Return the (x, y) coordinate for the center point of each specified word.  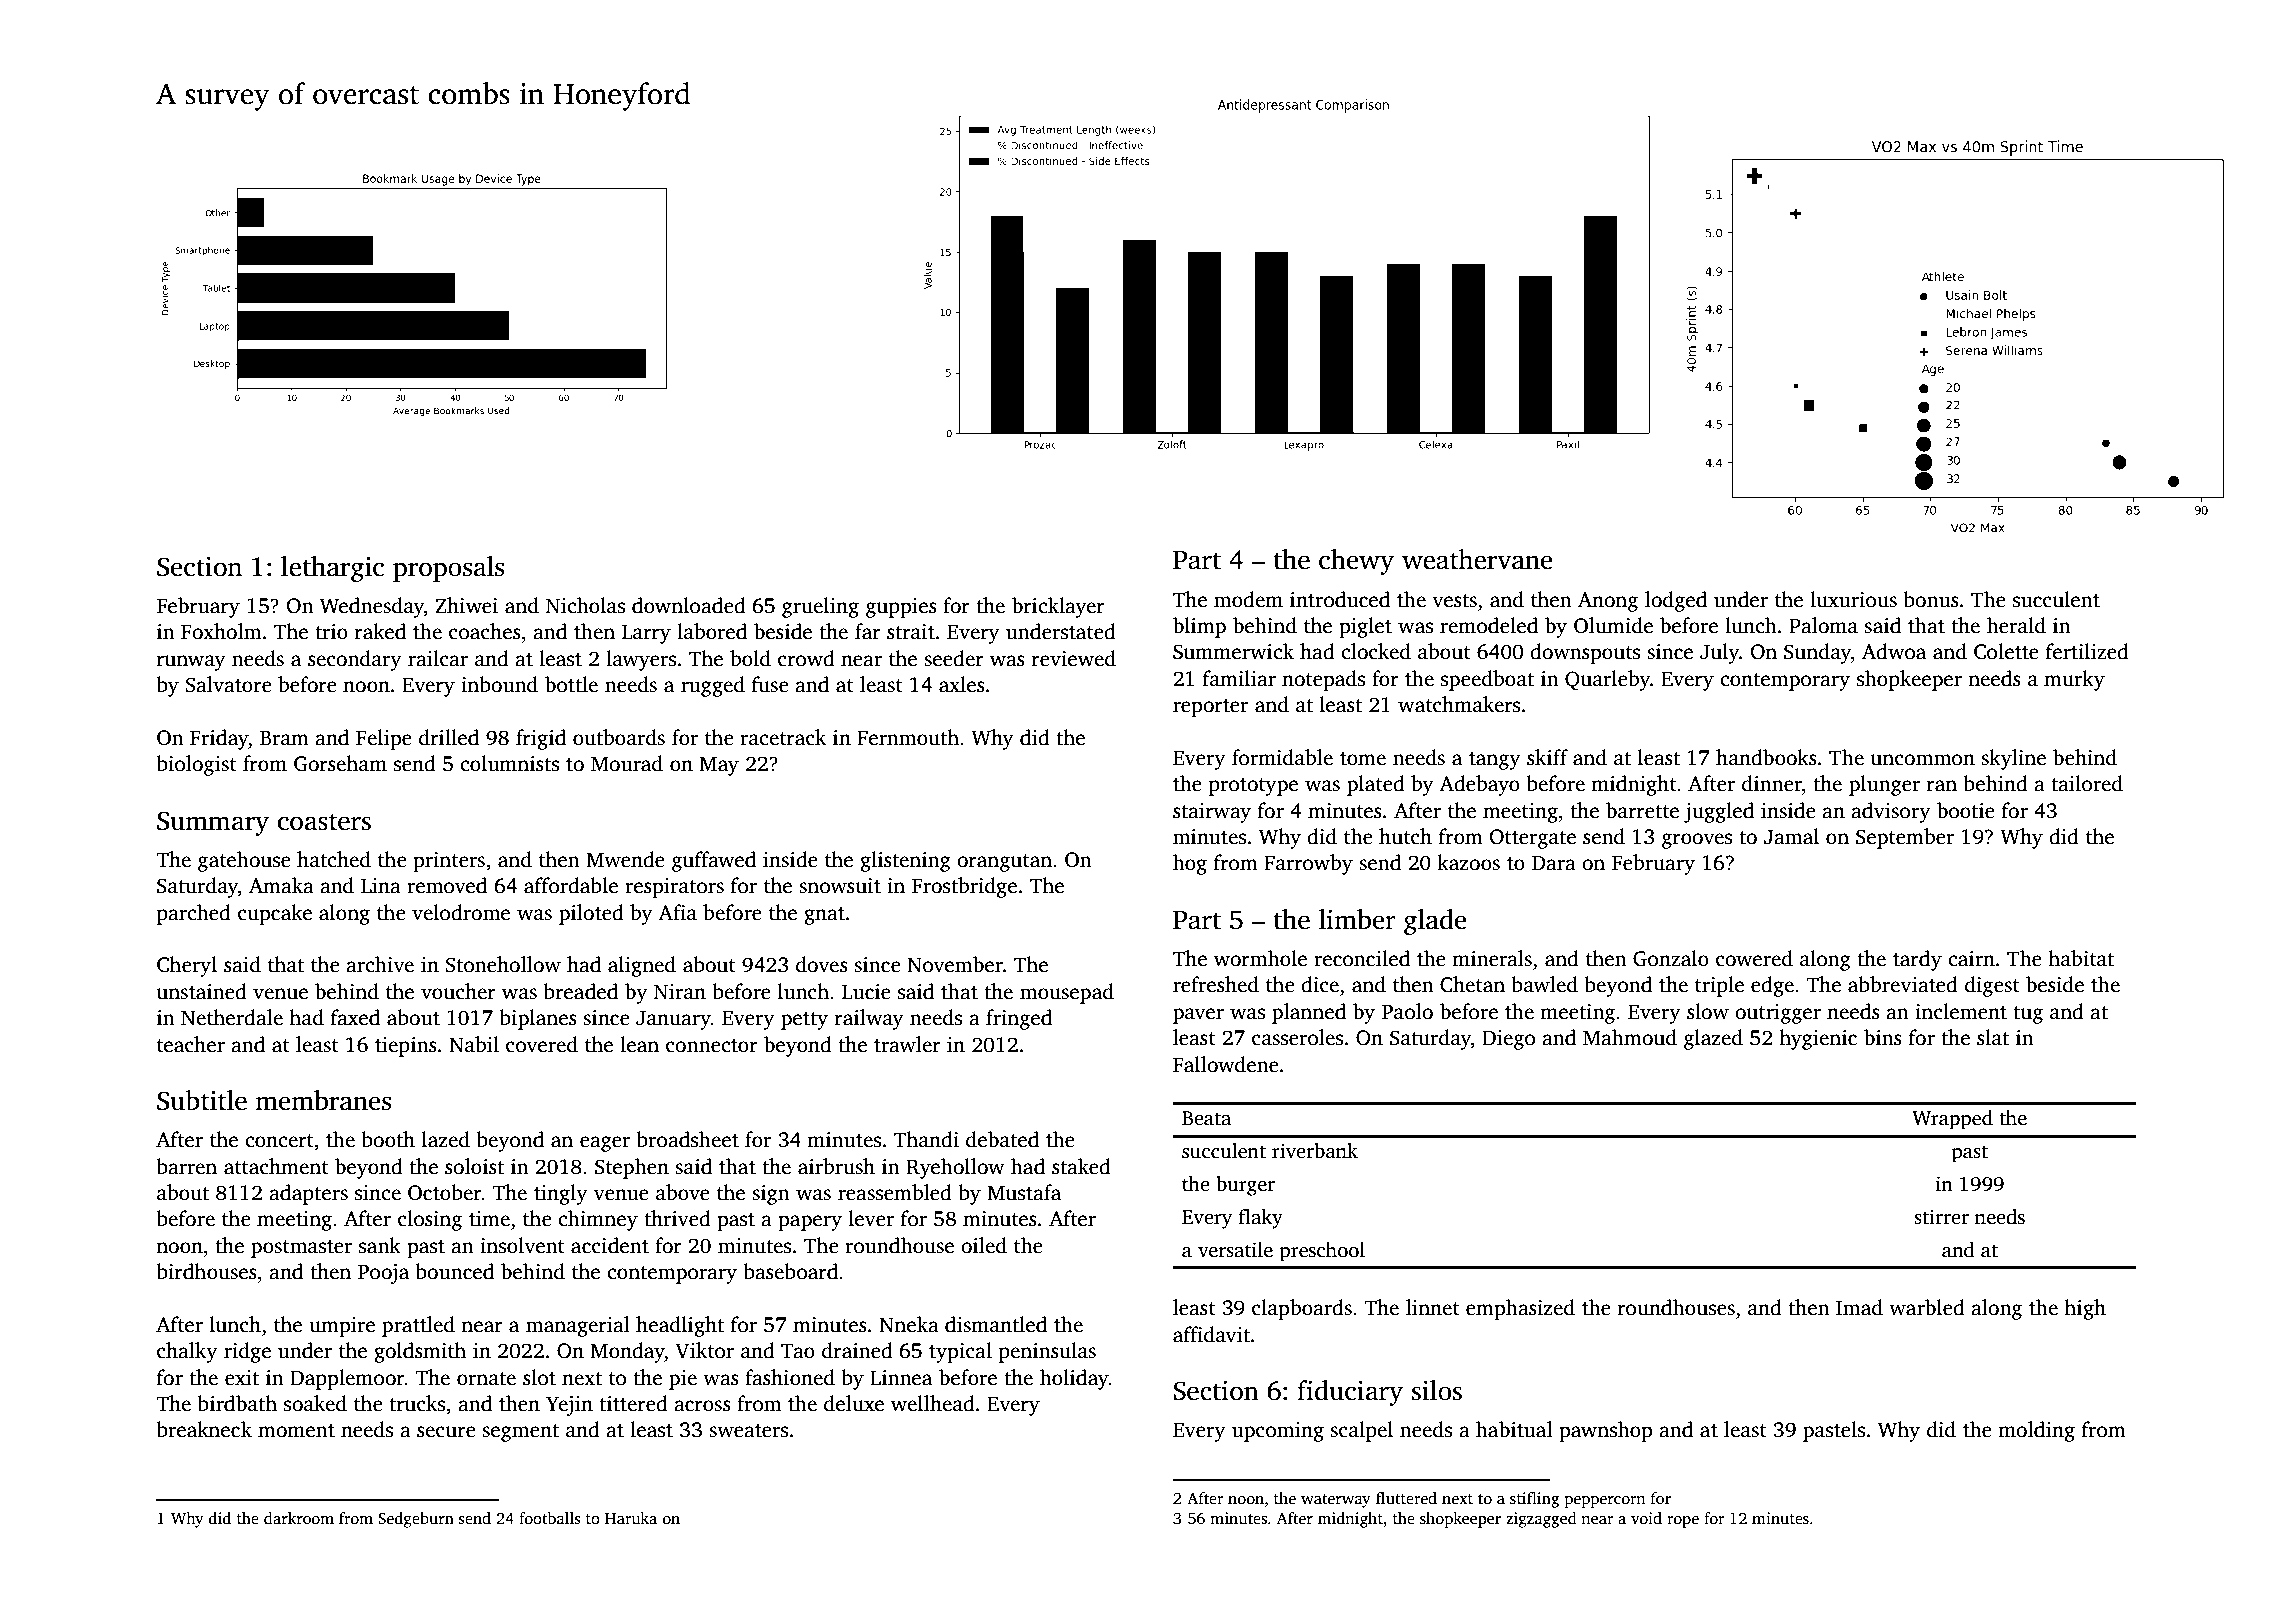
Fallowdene (1226, 1064)
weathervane (1477, 559)
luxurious (1853, 599)
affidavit (1211, 1334)
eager (605, 1144)
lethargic (332, 569)
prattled (418, 1326)
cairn (1971, 959)
